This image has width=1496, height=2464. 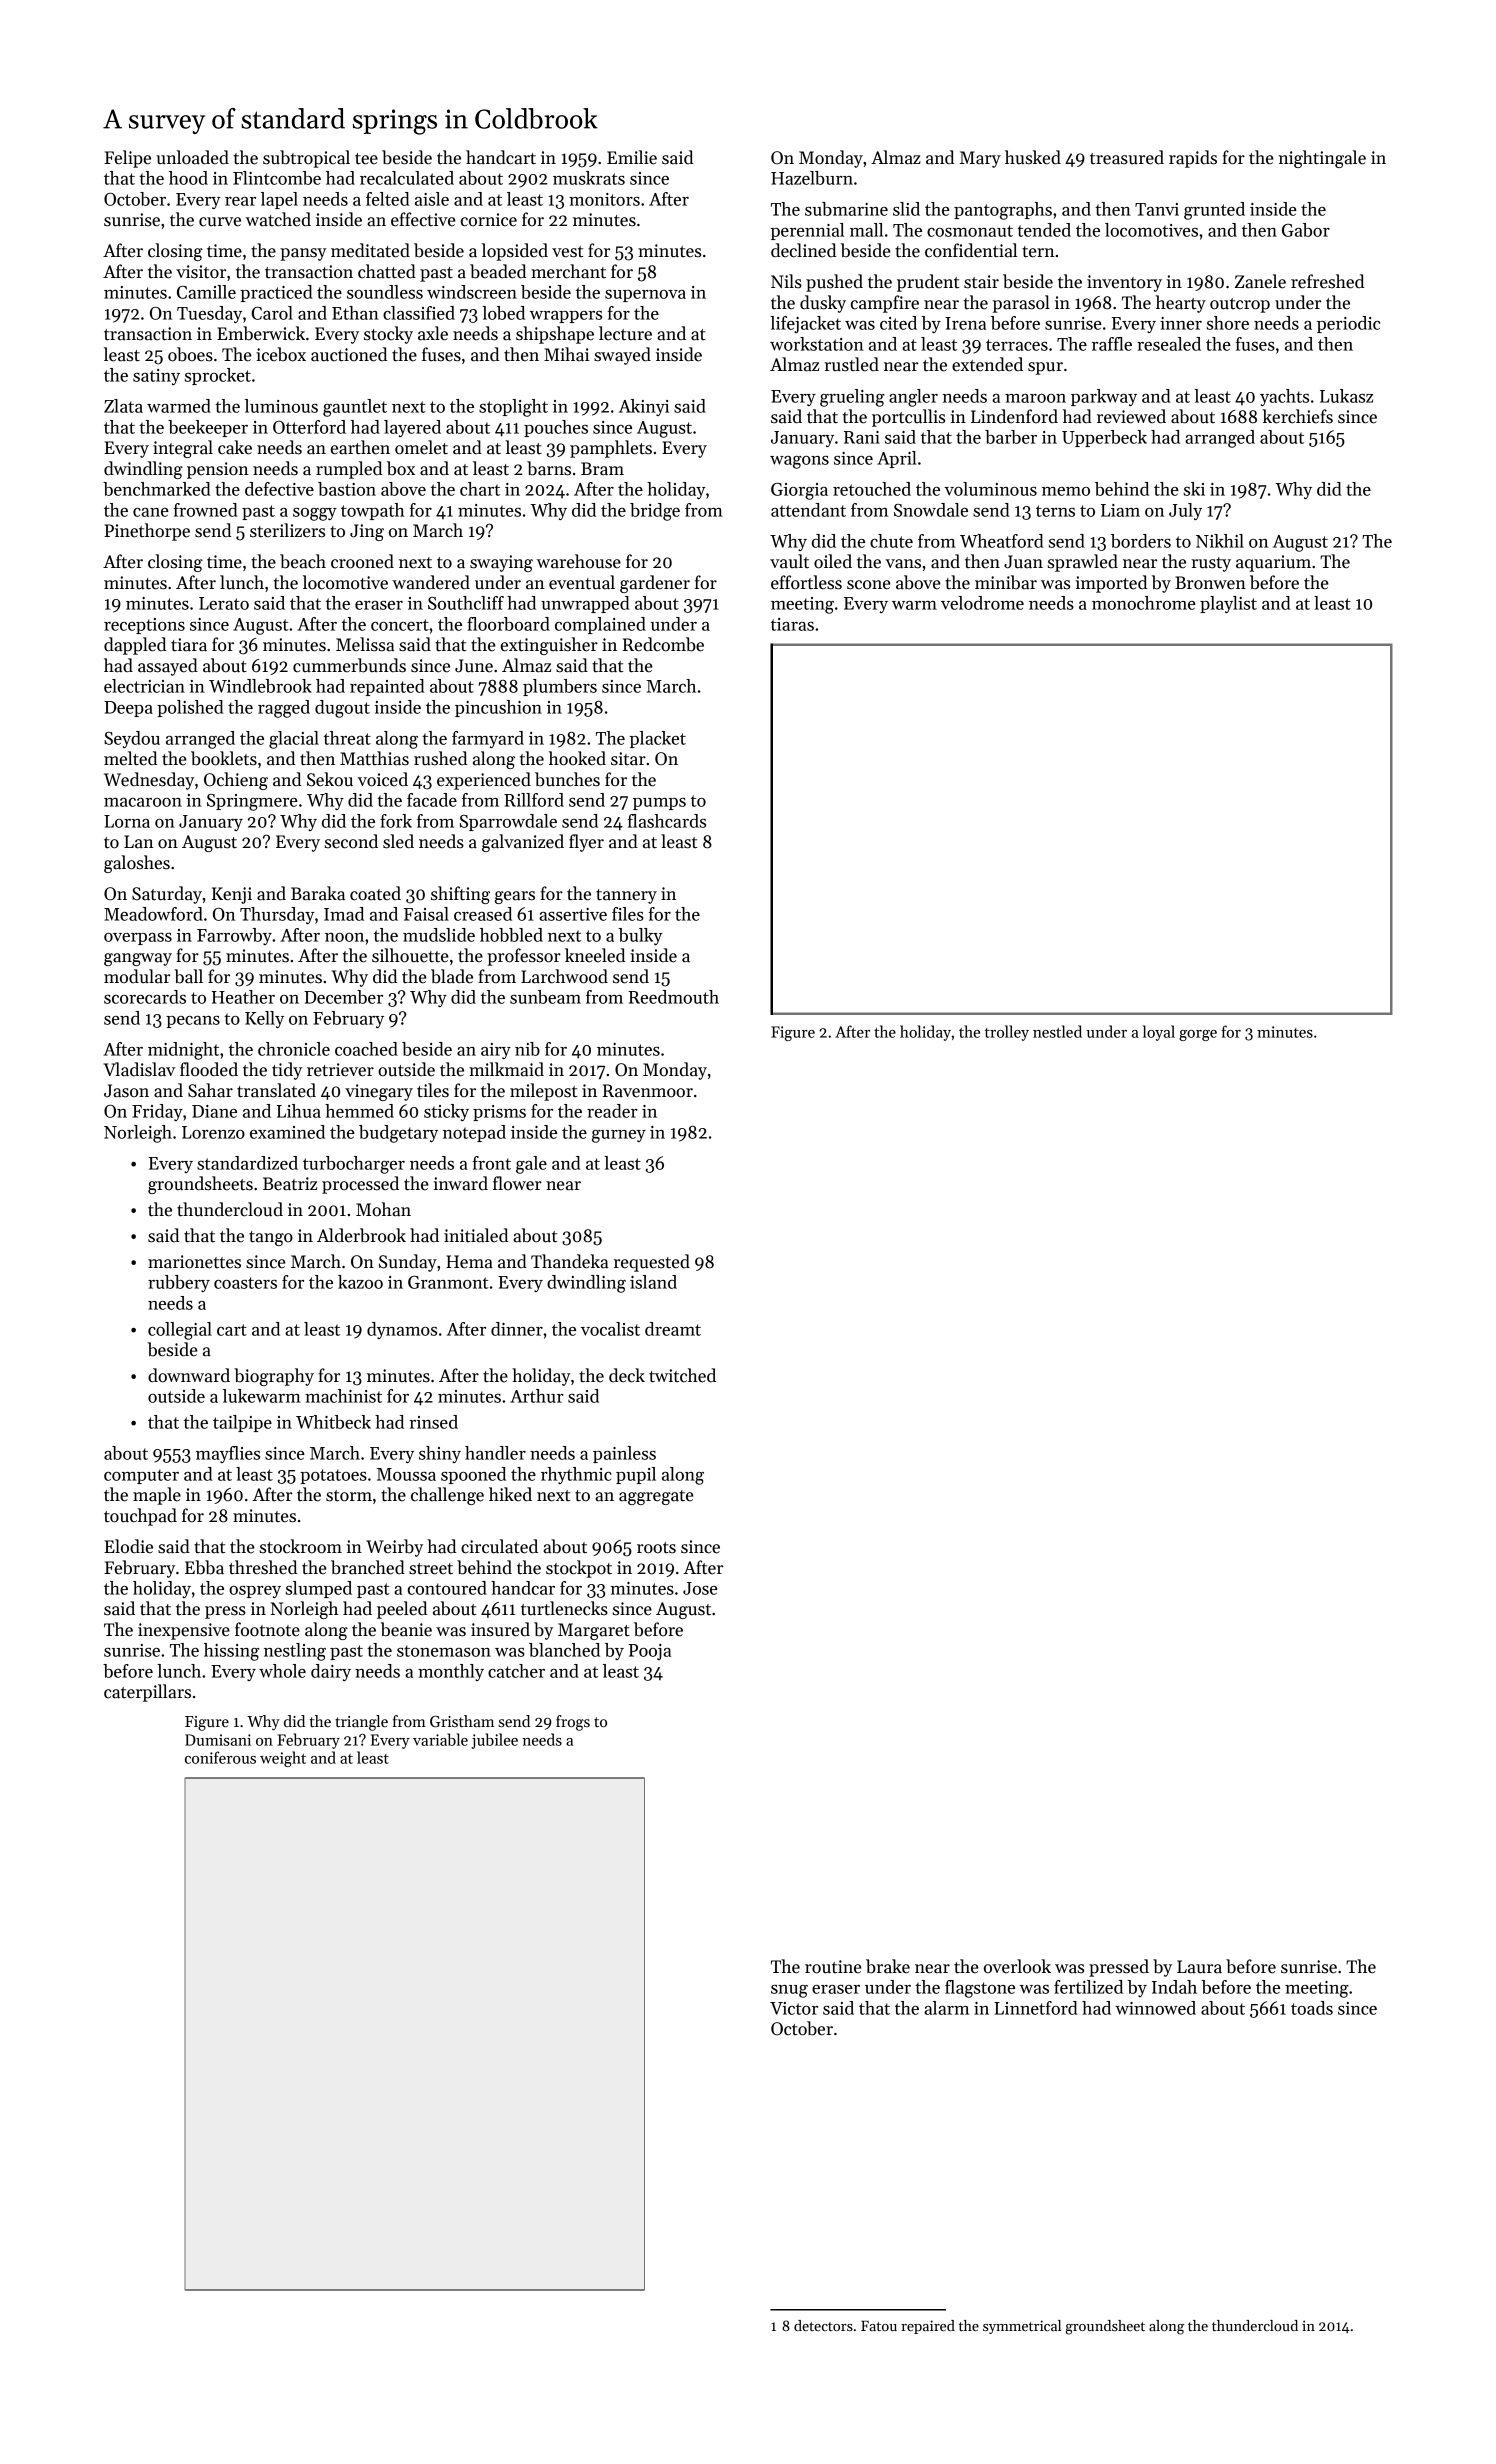 What do you see at coordinates (879, 2326) in the image?
I see `Fatou` at bounding box center [879, 2326].
